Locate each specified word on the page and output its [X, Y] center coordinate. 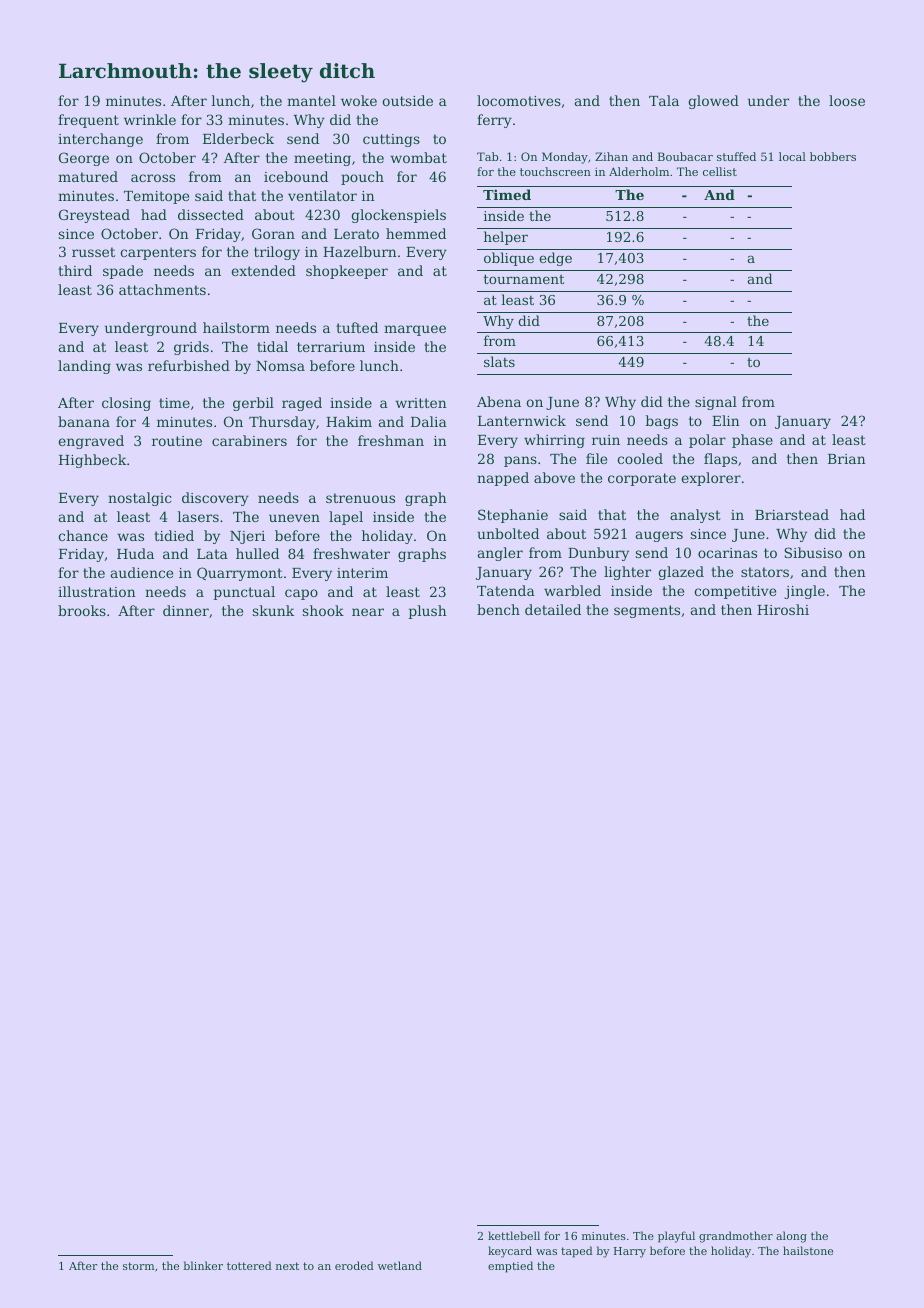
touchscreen [555, 171]
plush [428, 612]
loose [847, 100]
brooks [82, 610]
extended [263, 270]
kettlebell [514, 1235]
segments [647, 611]
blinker [203, 1265]
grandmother [736, 1237]
